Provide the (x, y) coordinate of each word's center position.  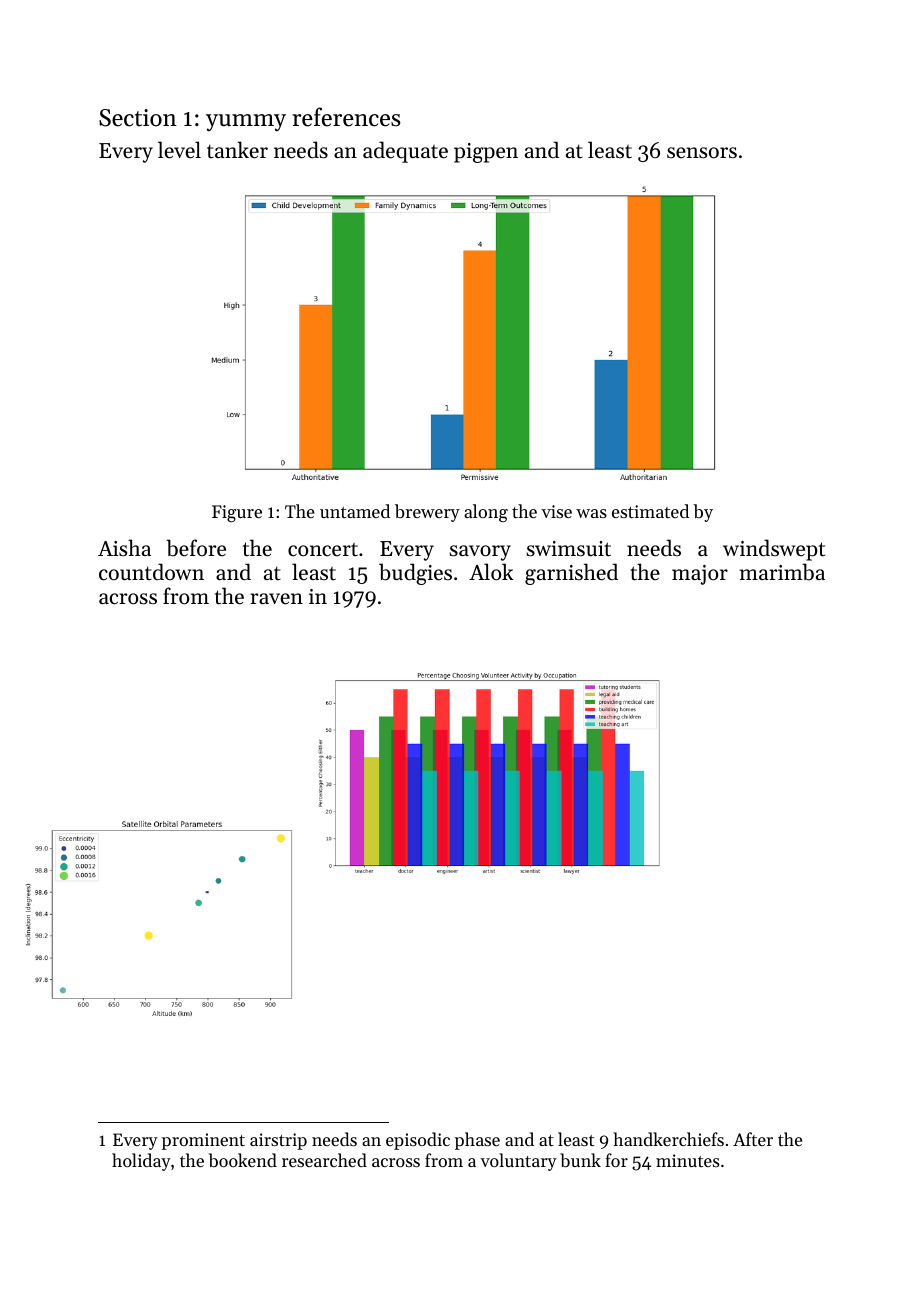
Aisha (124, 548)
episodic (418, 1141)
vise (556, 511)
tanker (237, 150)
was (591, 513)
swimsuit (569, 549)
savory (480, 553)
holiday (141, 1162)
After (753, 1139)
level (179, 150)
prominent (203, 1141)
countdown (151, 572)
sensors (702, 153)
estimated (650, 511)
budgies (415, 574)
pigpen (486, 153)
